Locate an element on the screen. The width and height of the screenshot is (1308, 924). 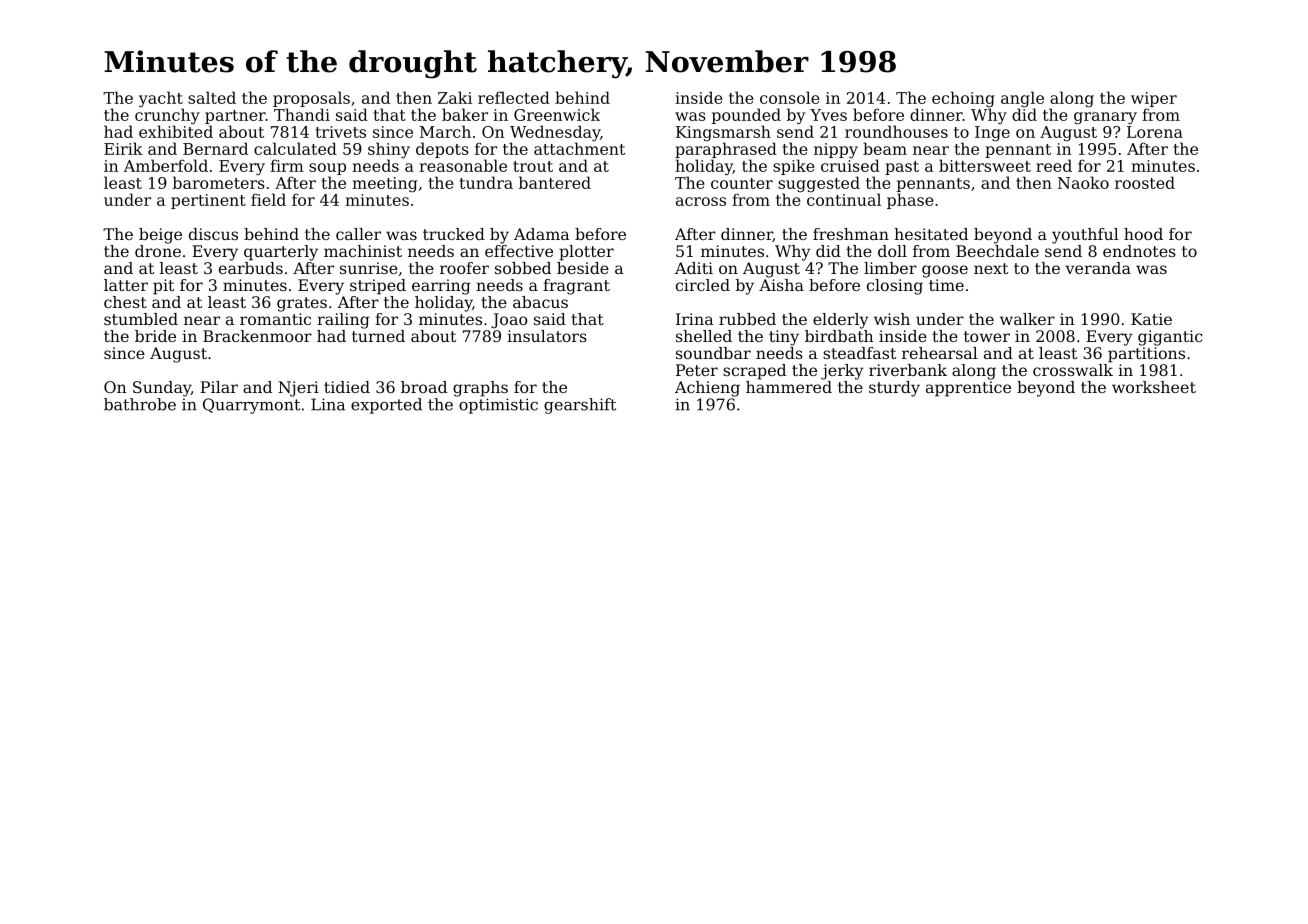
across is located at coordinates (701, 201).
